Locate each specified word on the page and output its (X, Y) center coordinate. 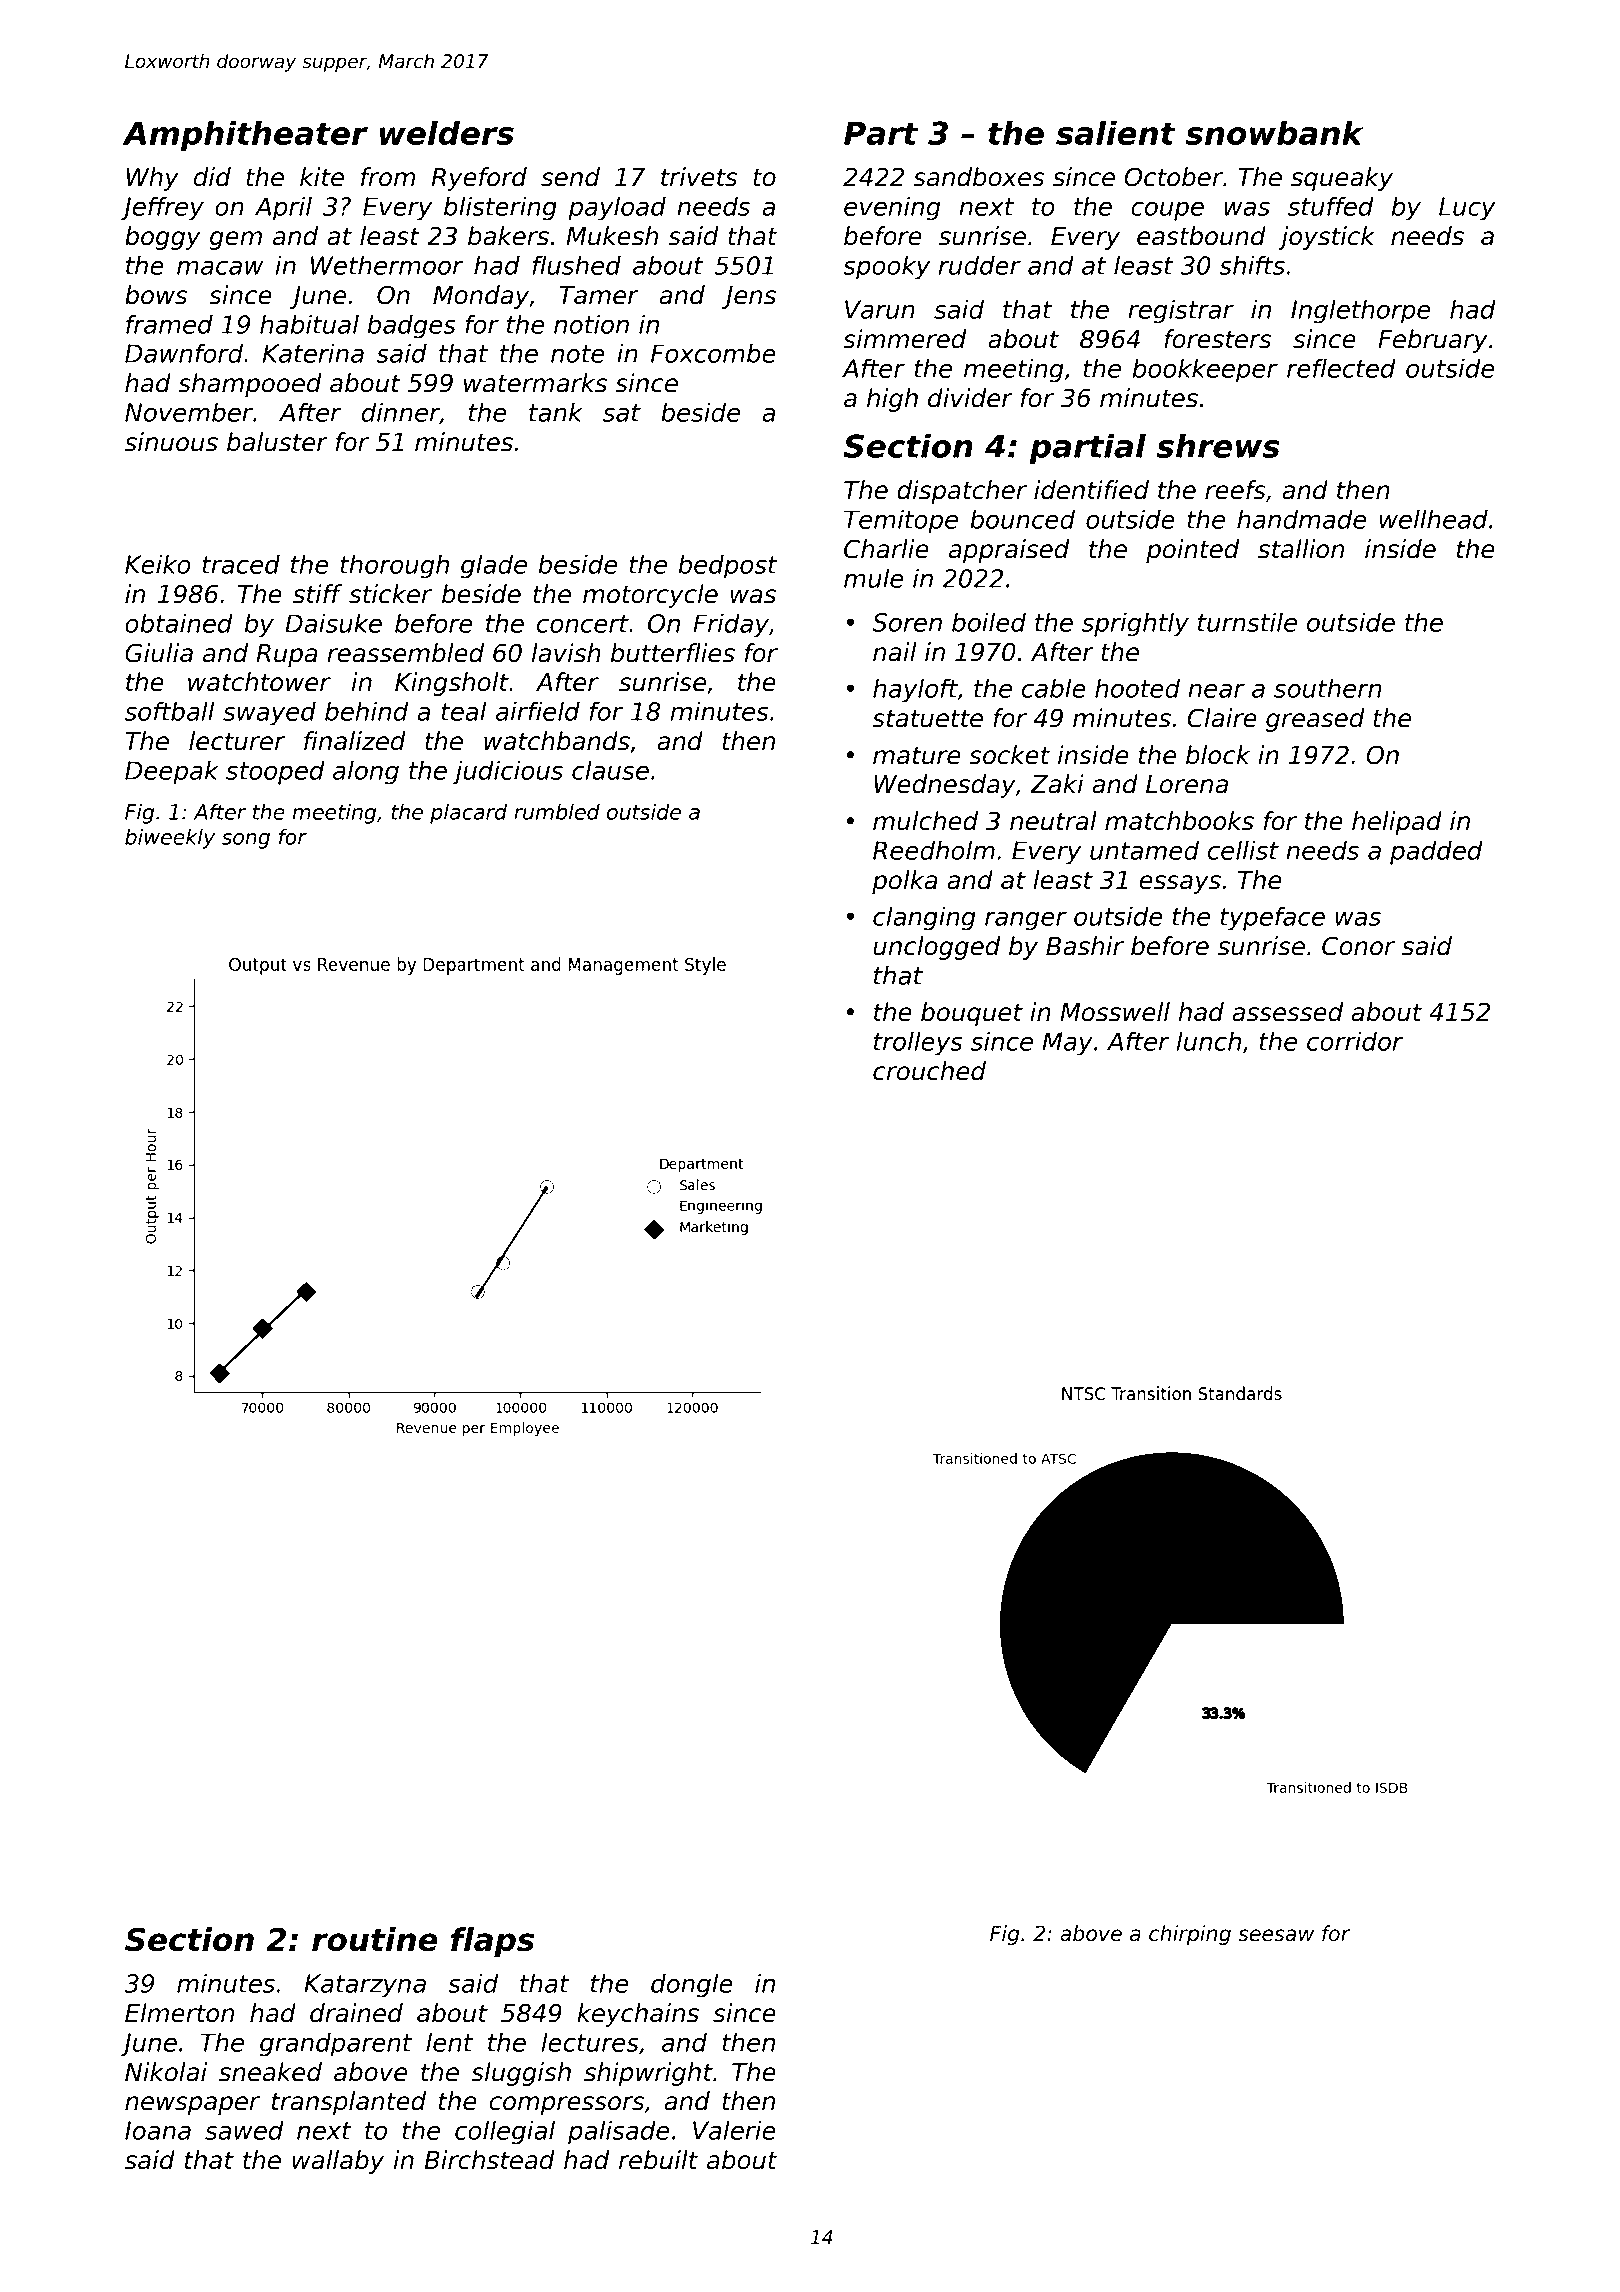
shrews (1218, 446)
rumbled (557, 811)
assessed (1287, 1012)
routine (375, 1939)
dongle (692, 1985)
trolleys (918, 1043)
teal (464, 711)
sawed (244, 2130)
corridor (1355, 1041)
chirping (1190, 1935)
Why (153, 179)
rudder (980, 265)
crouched (929, 1071)
